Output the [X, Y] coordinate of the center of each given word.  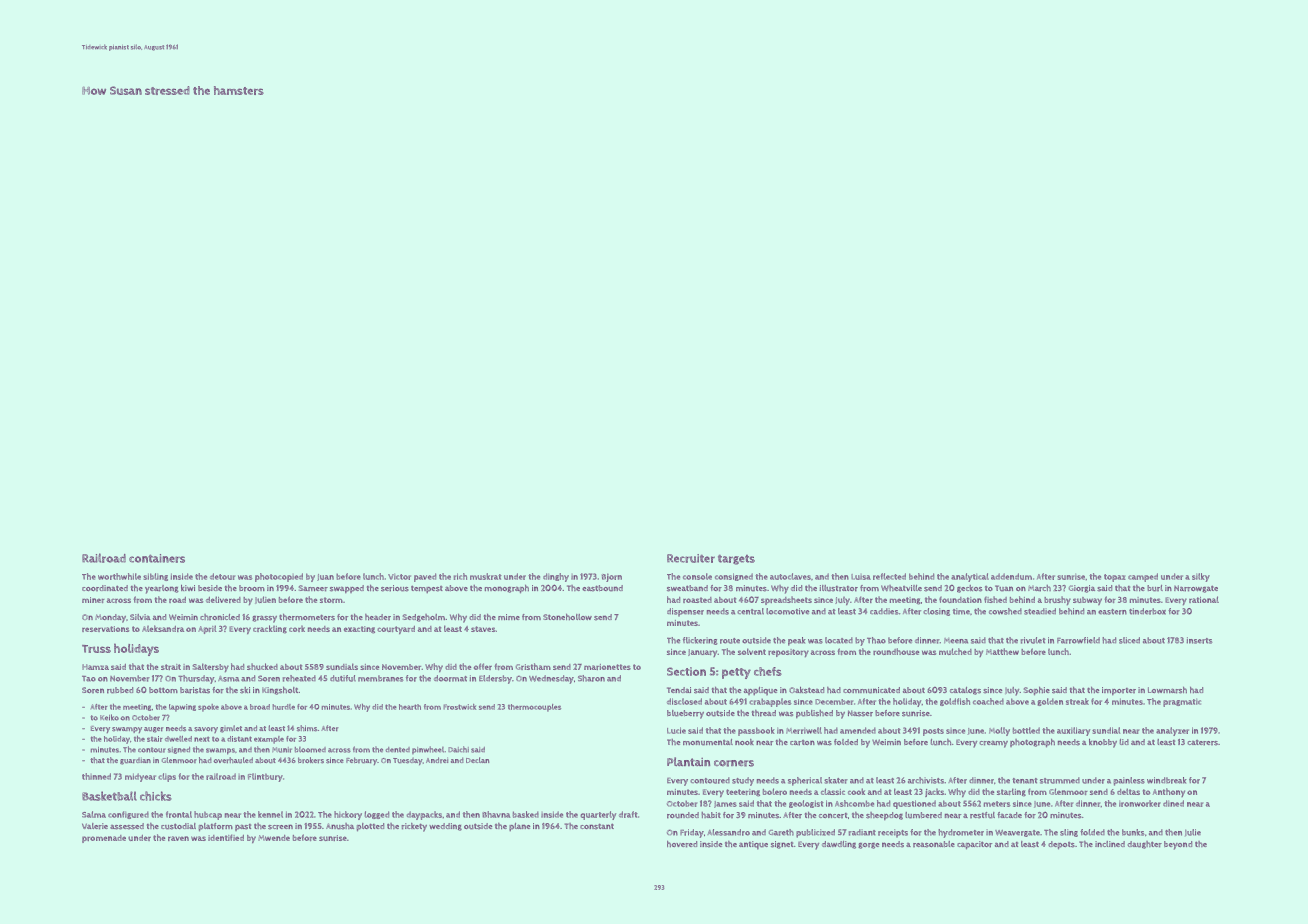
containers [157, 558]
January [703, 653]
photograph [1032, 743]
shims [307, 728]
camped [1143, 577]
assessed [127, 826]
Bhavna [496, 814]
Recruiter [691, 558]
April [207, 629]
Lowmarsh [1167, 690]
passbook [756, 731]
